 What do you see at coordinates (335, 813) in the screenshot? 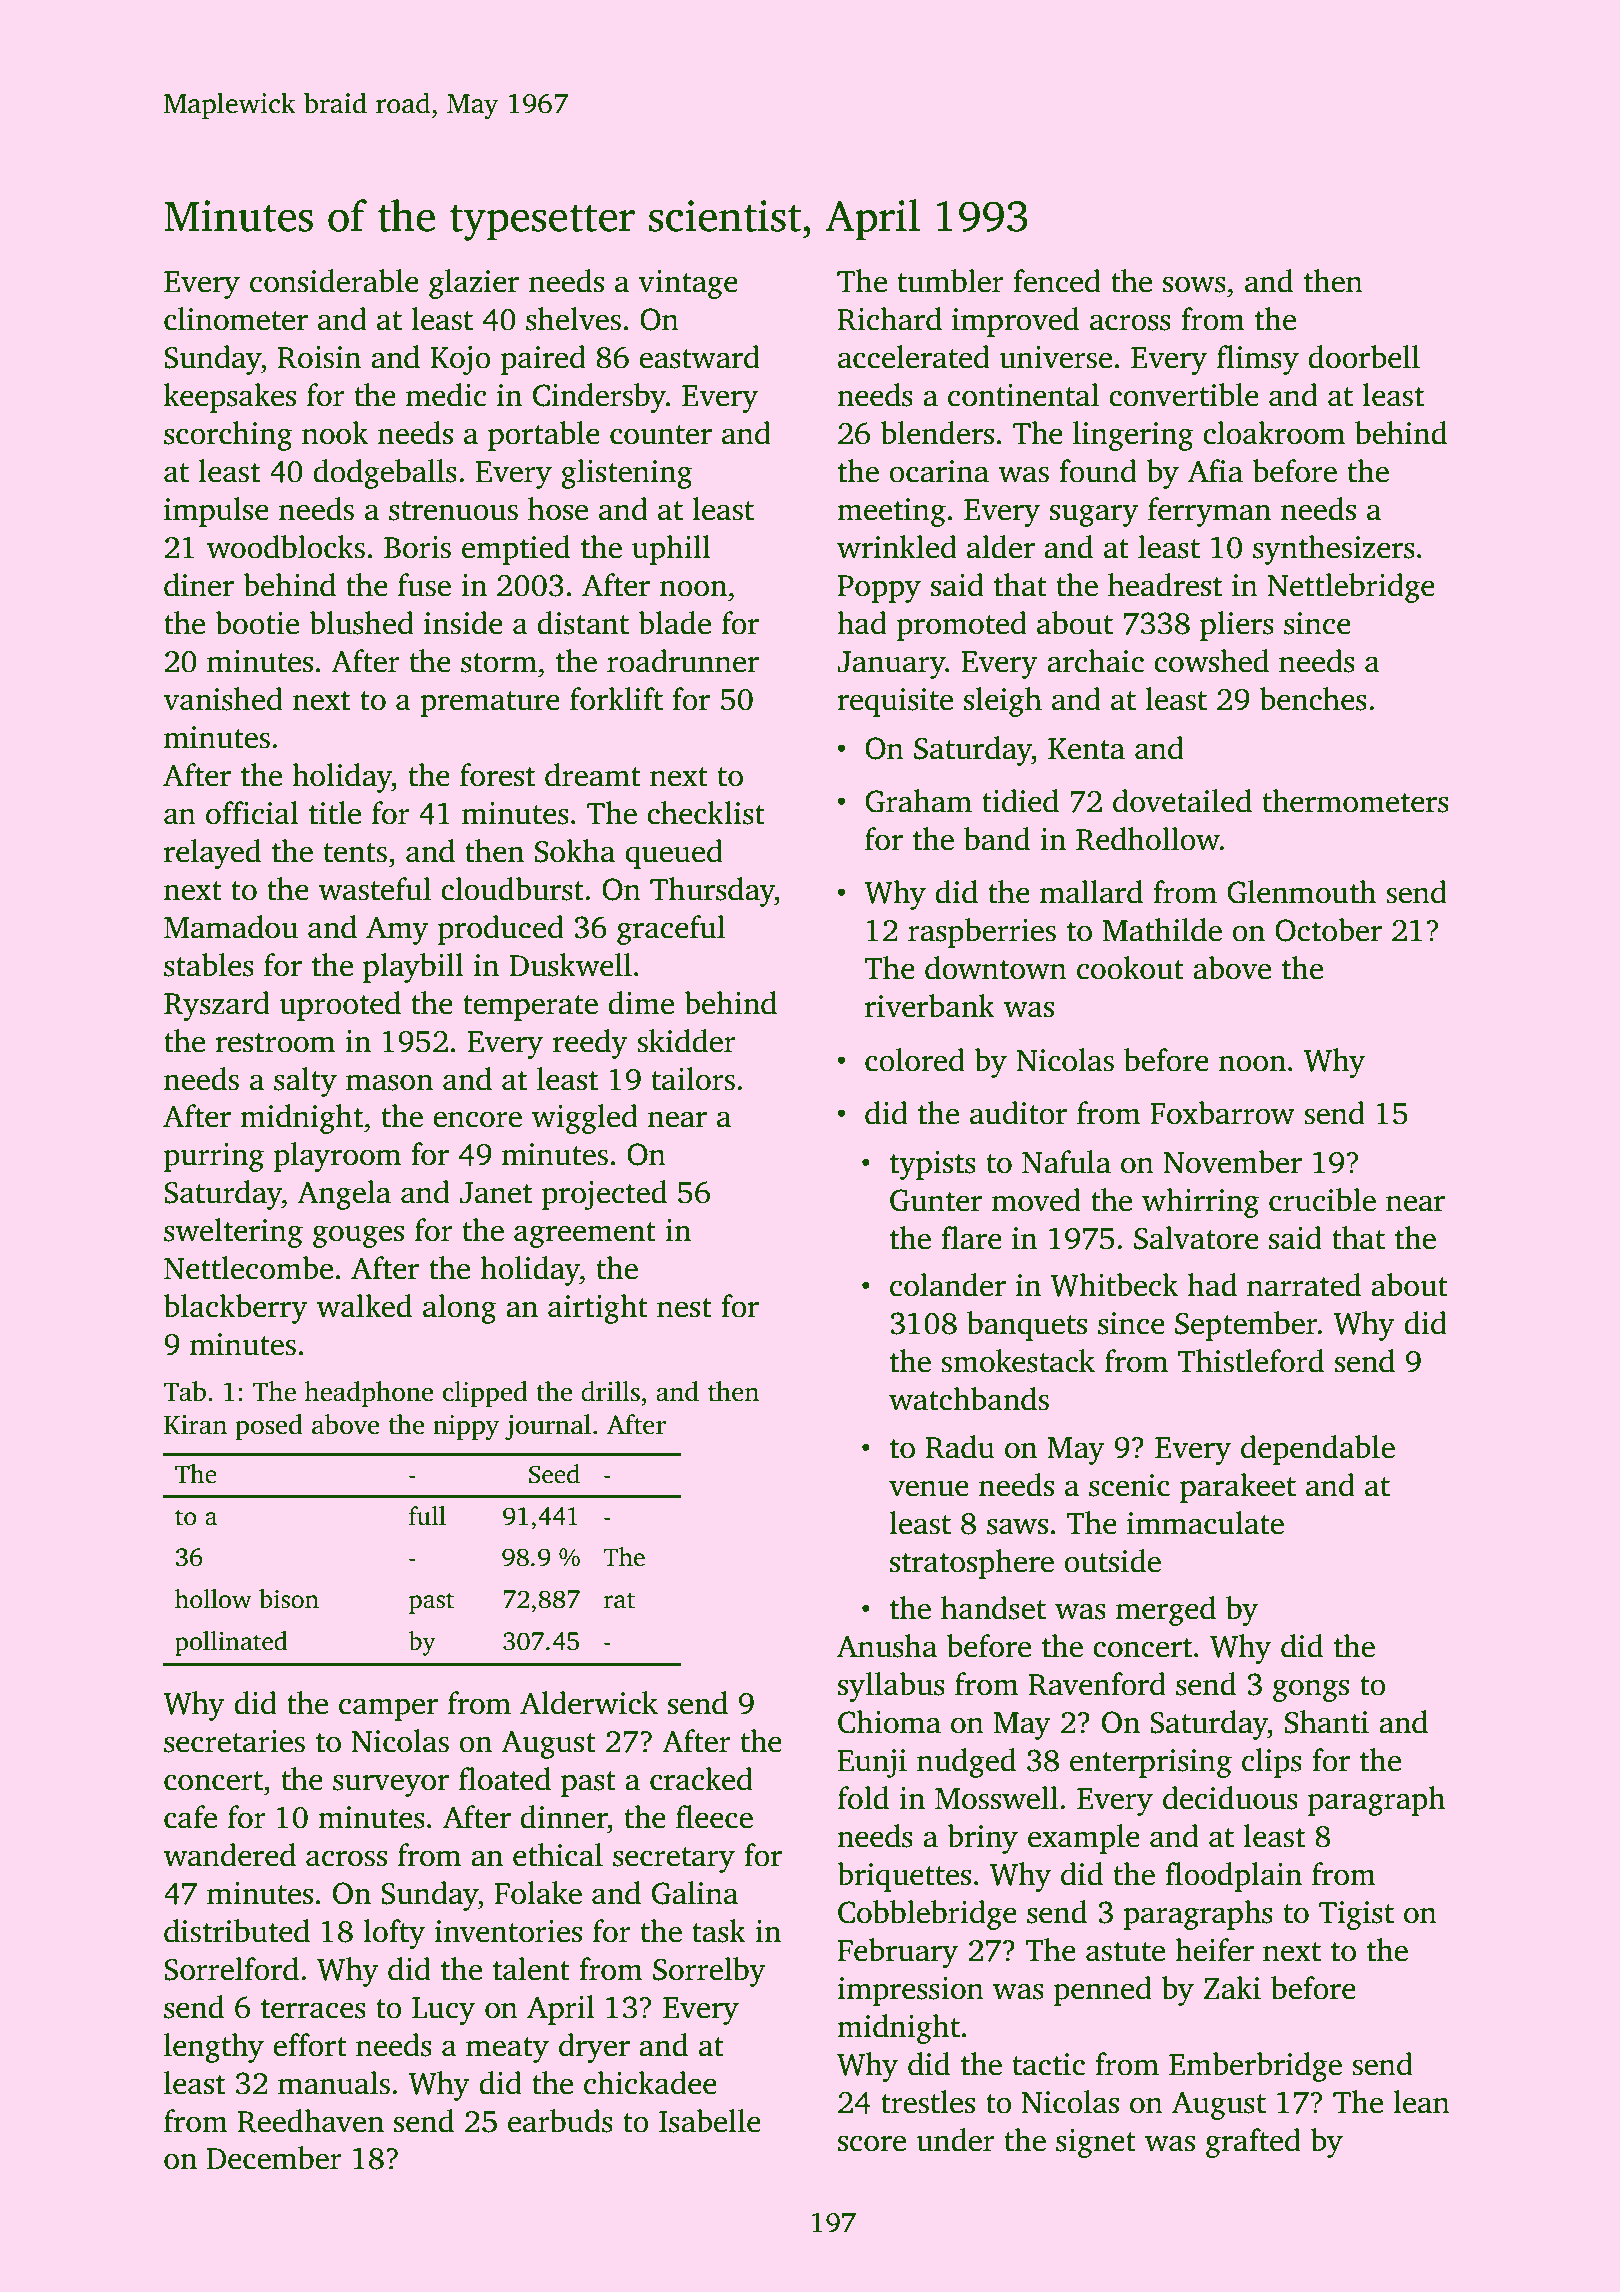
I see `title` at bounding box center [335, 813].
